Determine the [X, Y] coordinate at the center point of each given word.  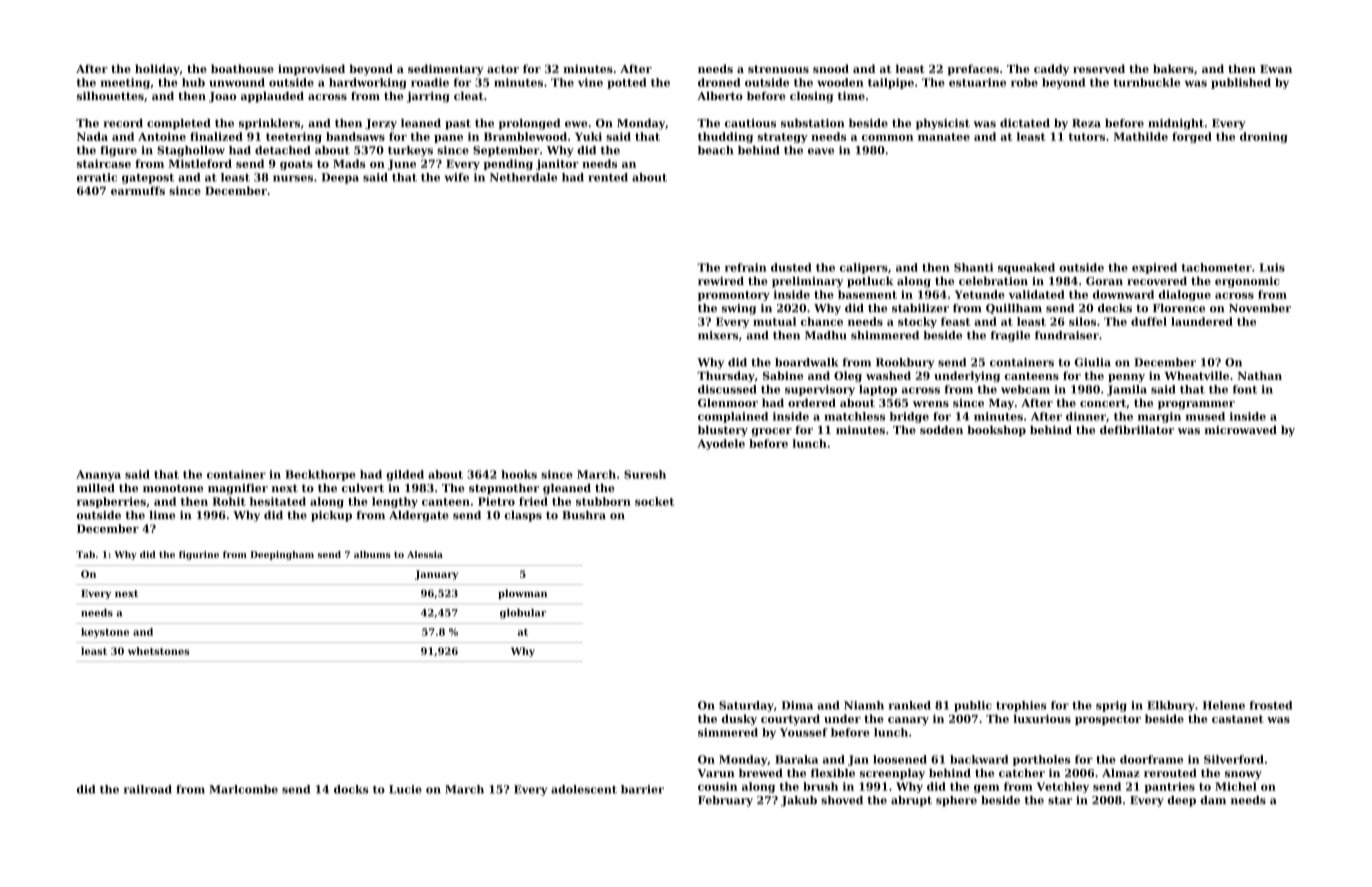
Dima [797, 705]
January [436, 575]
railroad [148, 789]
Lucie [405, 789]
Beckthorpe [320, 475]
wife [457, 177]
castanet [1237, 719]
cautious [750, 123]
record [123, 123]
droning [1264, 137]
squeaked [1026, 268]
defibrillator [1137, 429]
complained [733, 417]
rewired [721, 281]
